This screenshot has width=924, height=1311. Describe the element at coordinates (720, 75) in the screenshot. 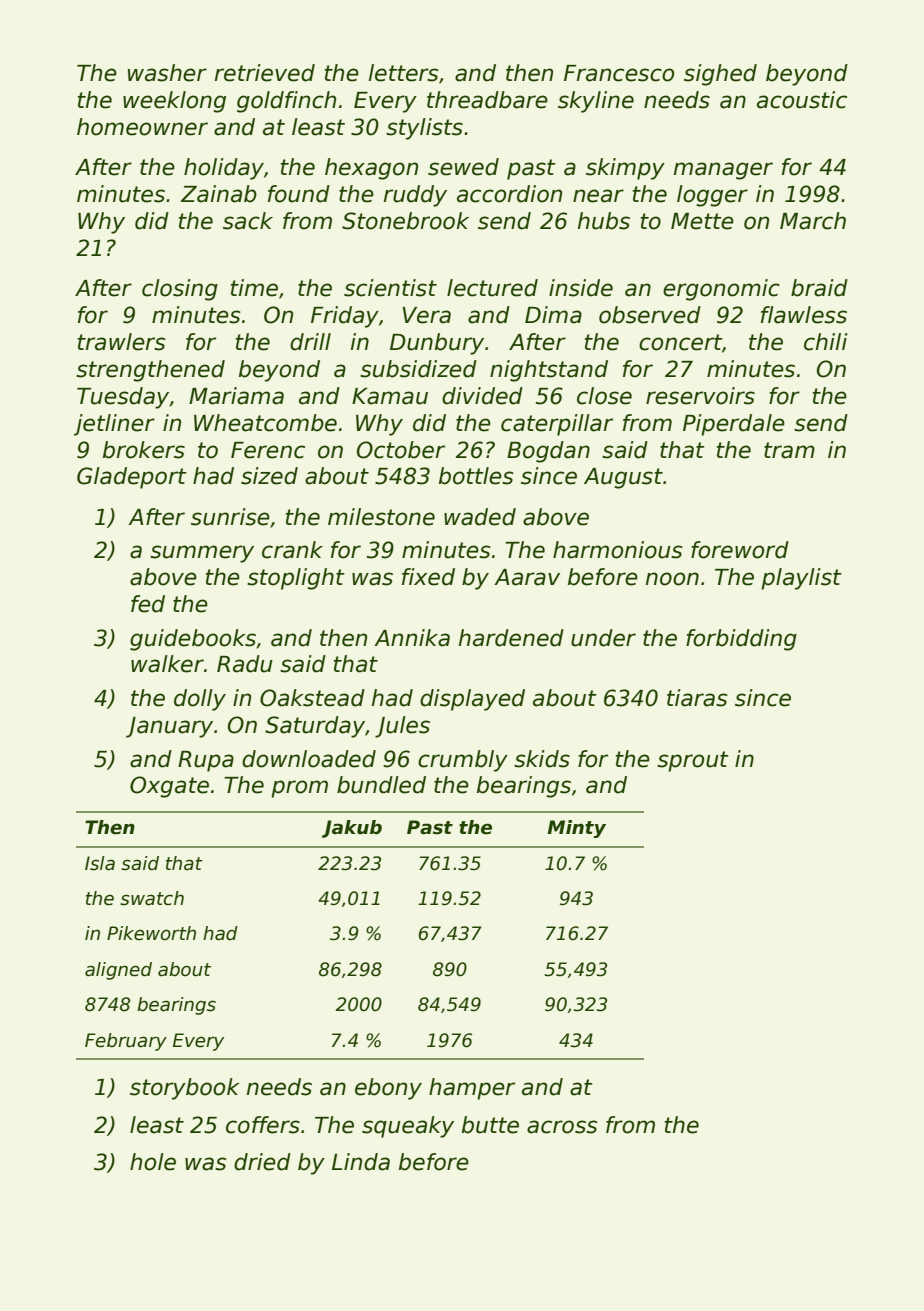

I see `sighed` at that location.
